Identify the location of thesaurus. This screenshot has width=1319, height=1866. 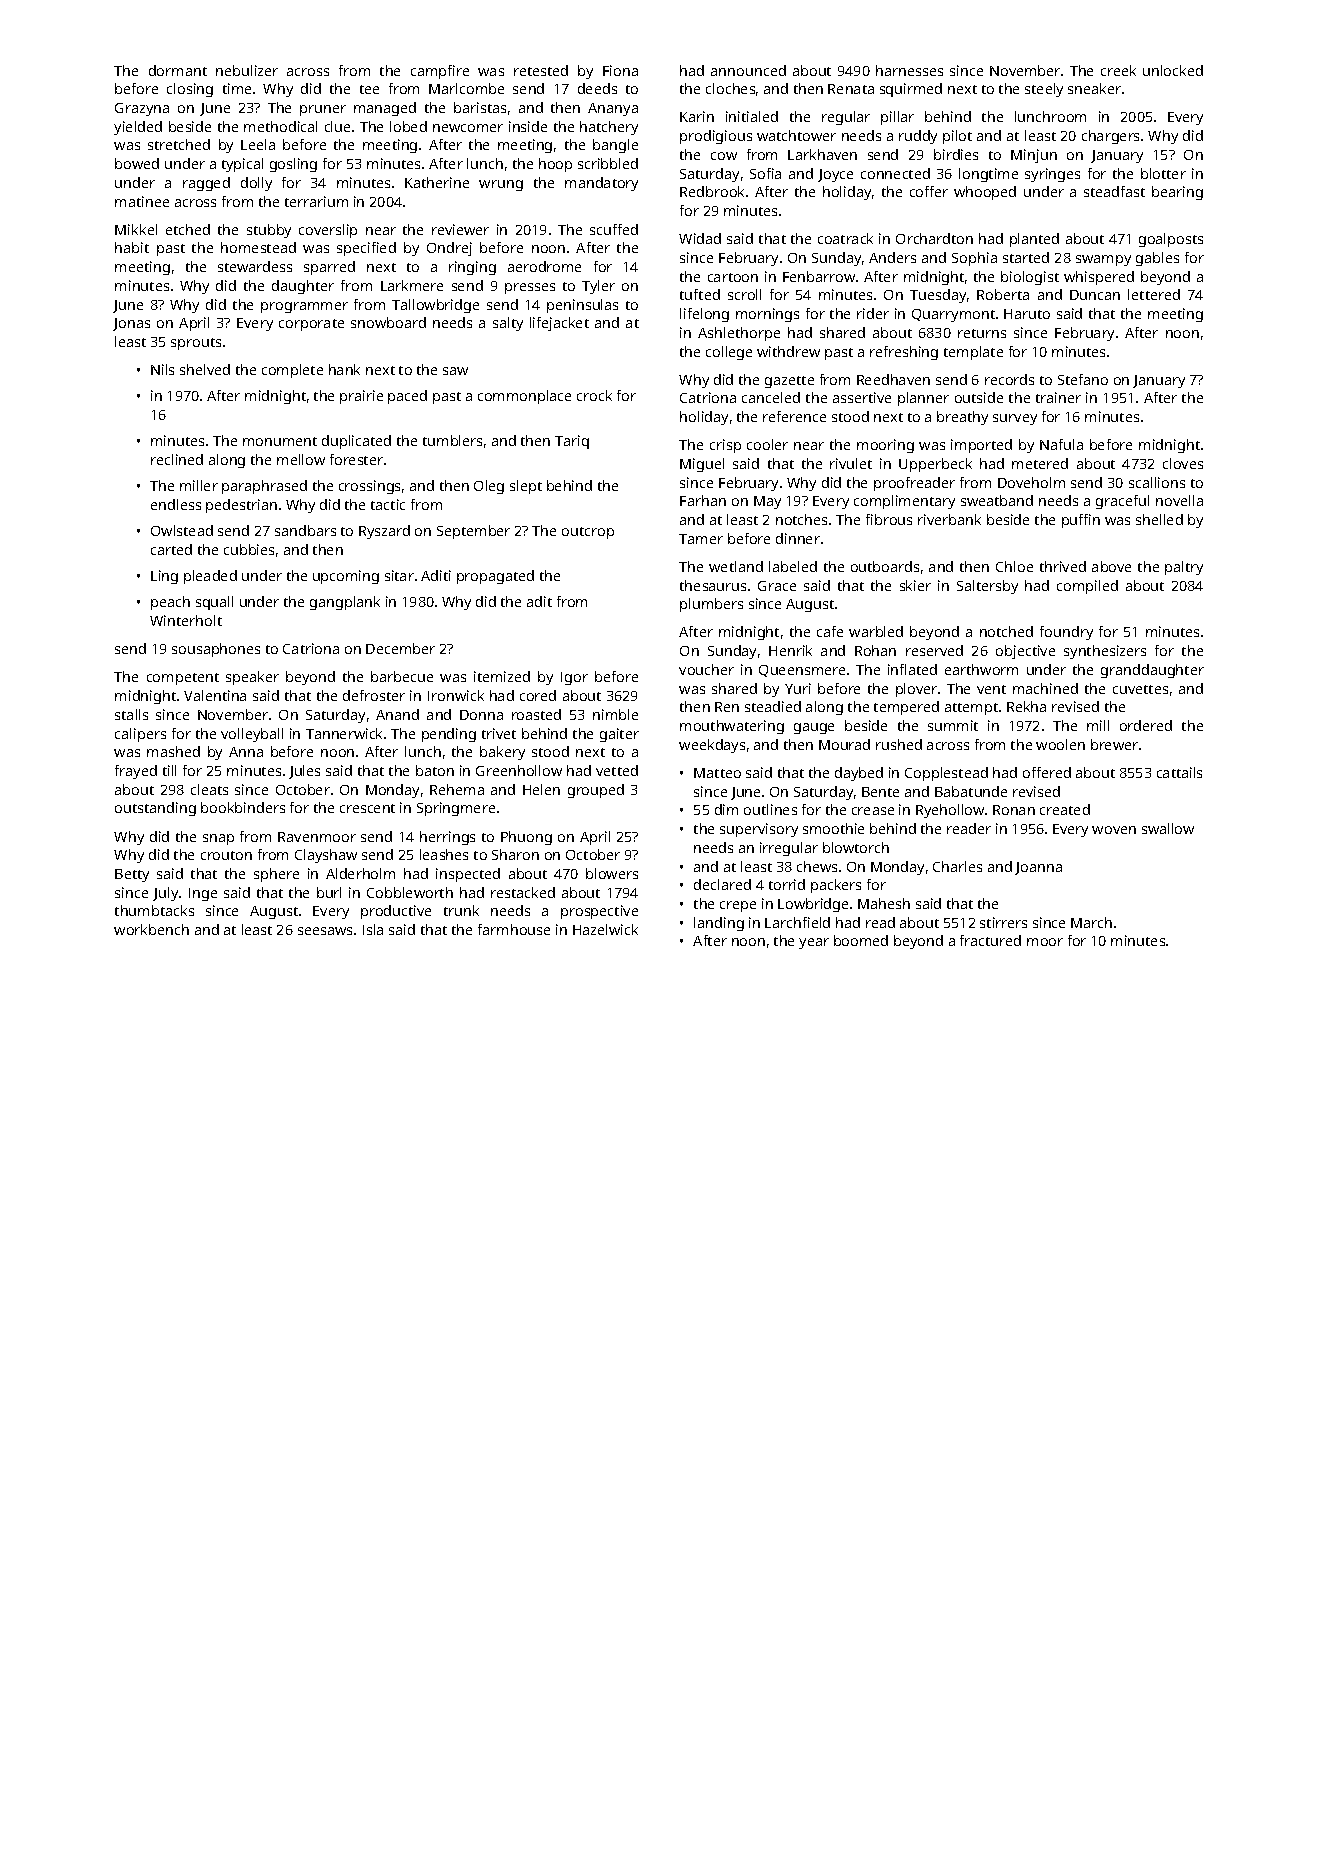
(713, 585).
